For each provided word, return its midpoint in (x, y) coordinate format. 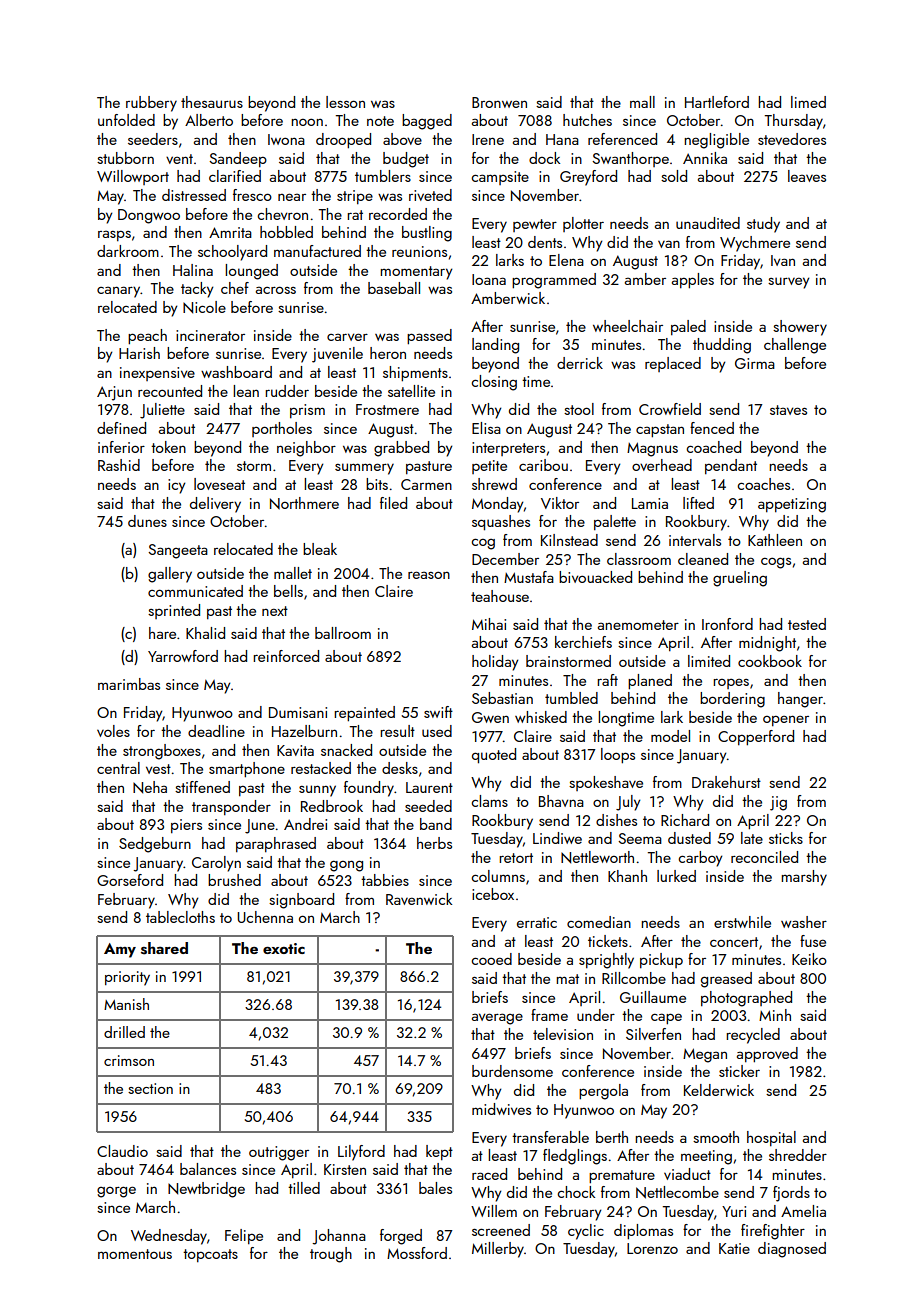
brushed (234, 880)
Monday (497, 505)
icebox (493, 894)
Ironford (727, 624)
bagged (427, 122)
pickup (661, 960)
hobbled (286, 232)
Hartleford (717, 102)
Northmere (304, 503)
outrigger (279, 1153)
